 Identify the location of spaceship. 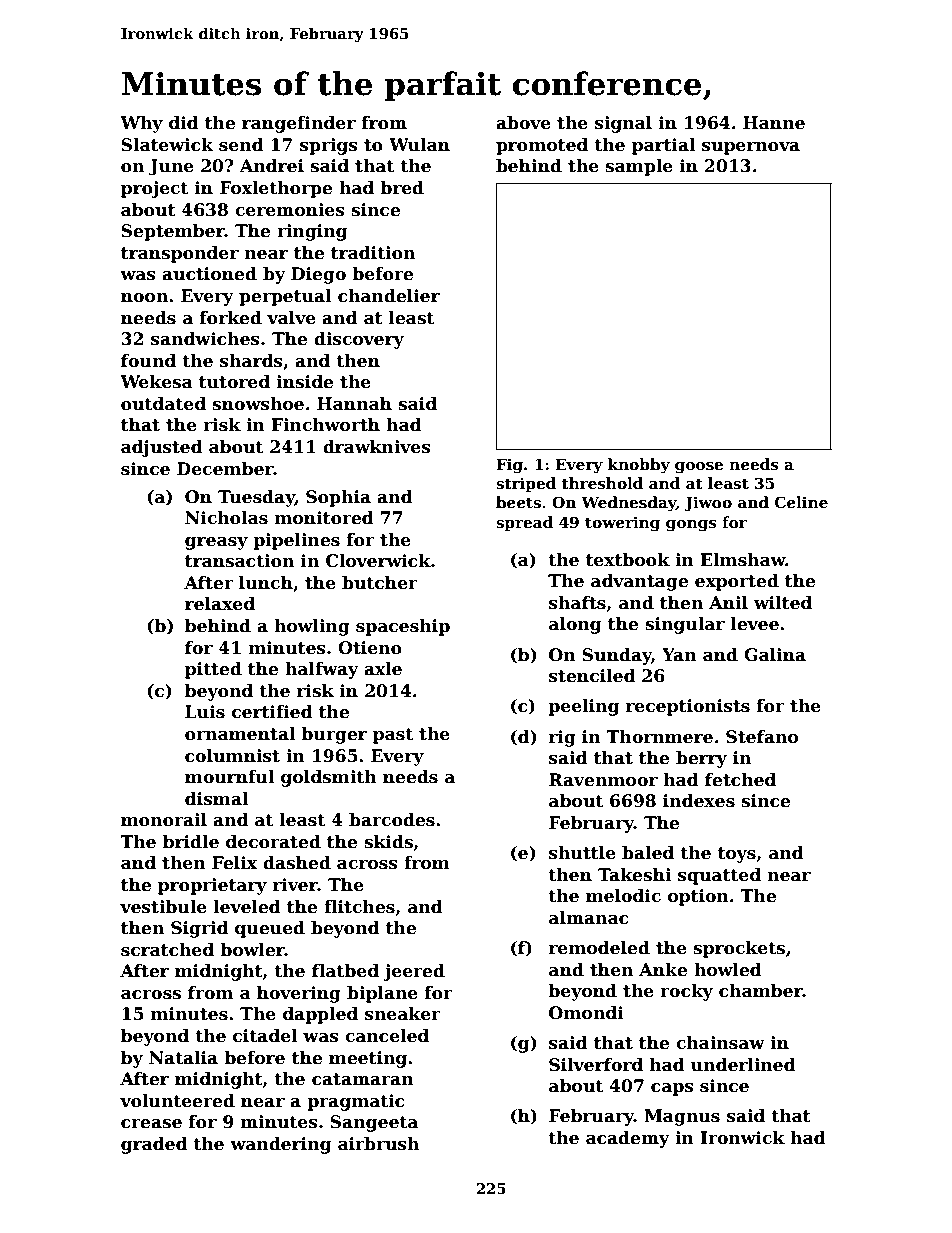
(403, 627).
